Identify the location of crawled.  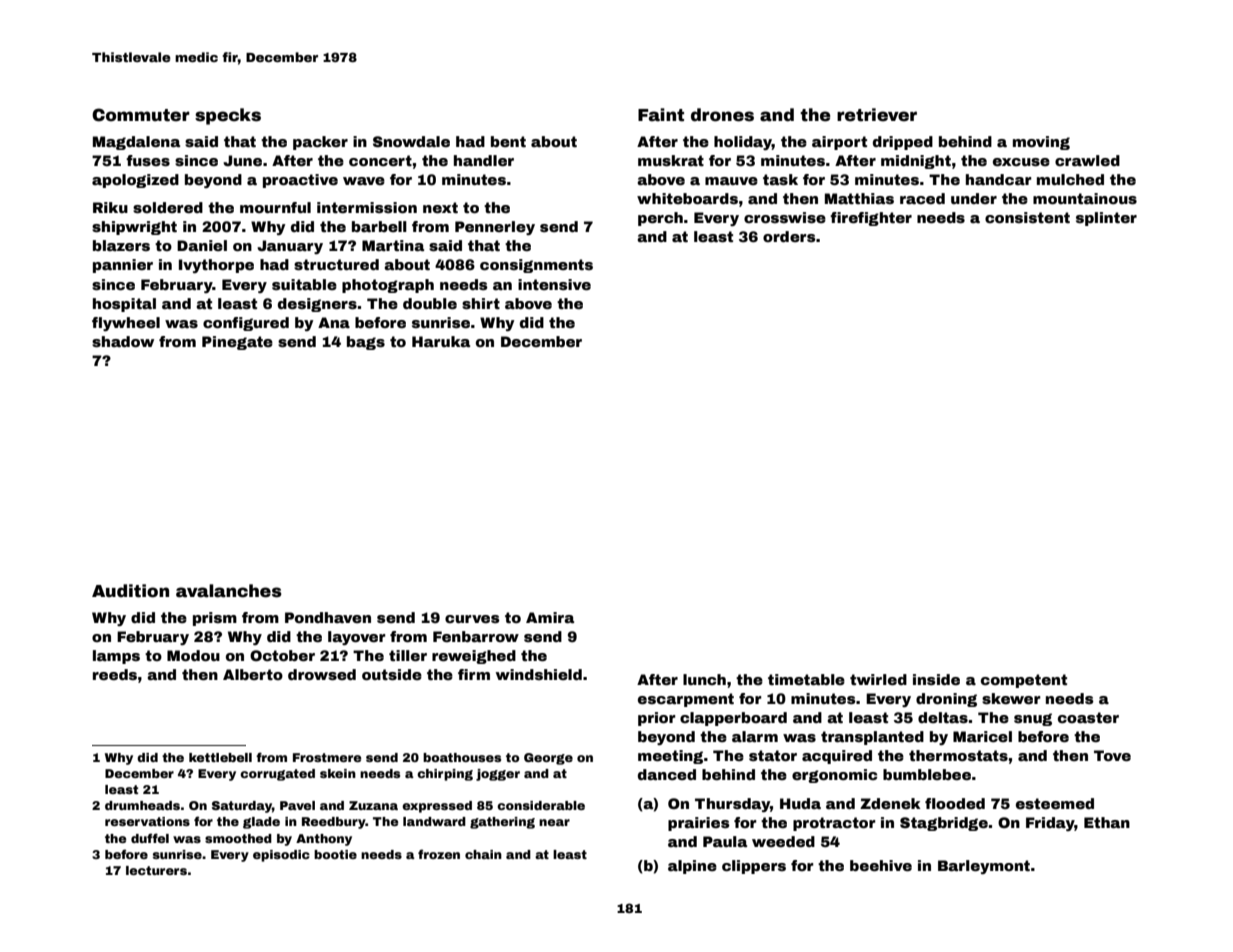
(1087, 160).
